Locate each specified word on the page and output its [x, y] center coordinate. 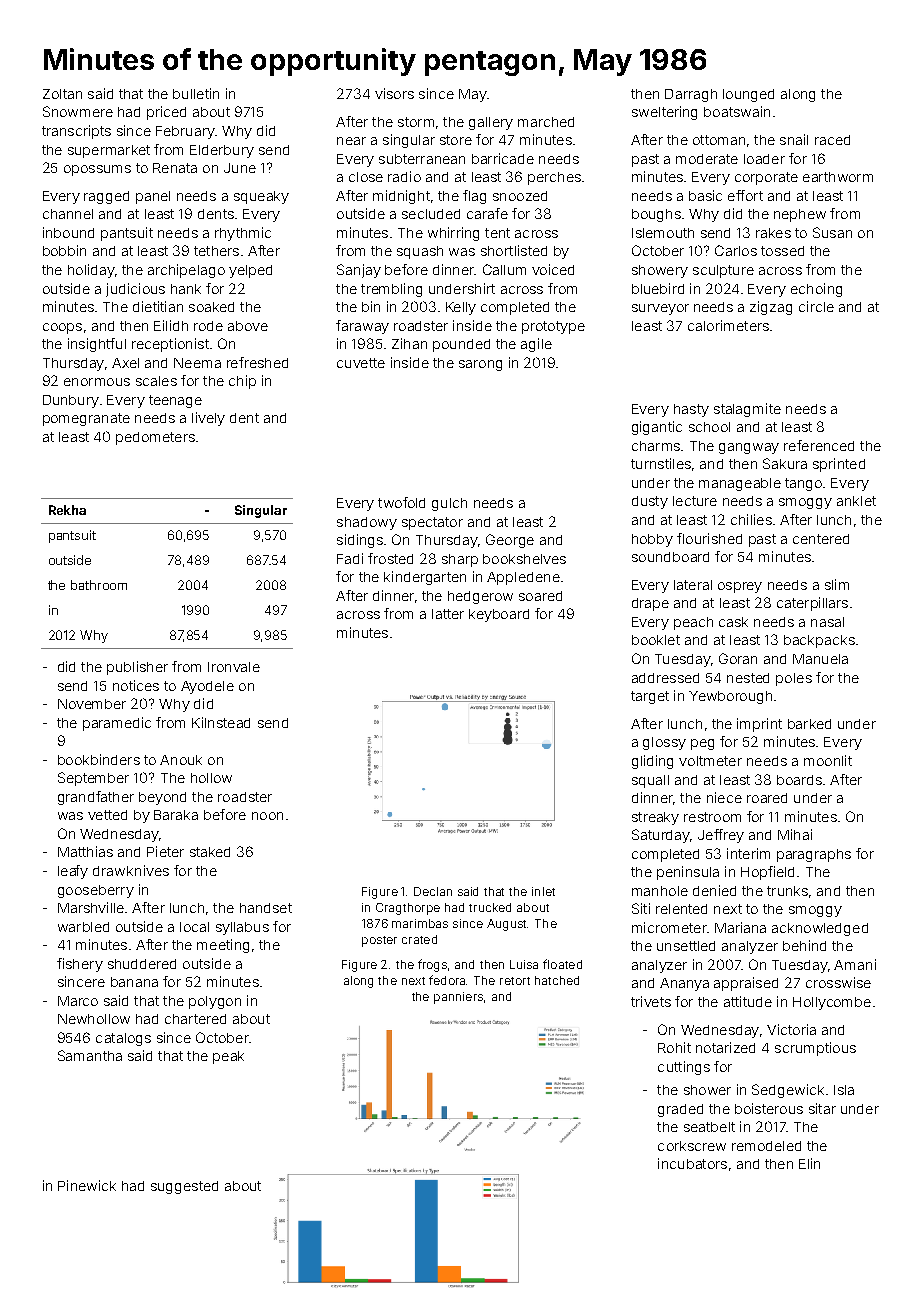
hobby [652, 540]
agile [536, 345]
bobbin [64, 250]
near [351, 141]
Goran [738, 658]
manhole [660, 891]
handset [266, 908]
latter [448, 614]
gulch [449, 504]
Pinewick [87, 1185]
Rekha [67, 510]
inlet [543, 891]
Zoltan [62, 94]
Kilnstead [221, 722]
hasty [691, 410]
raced [832, 140]
